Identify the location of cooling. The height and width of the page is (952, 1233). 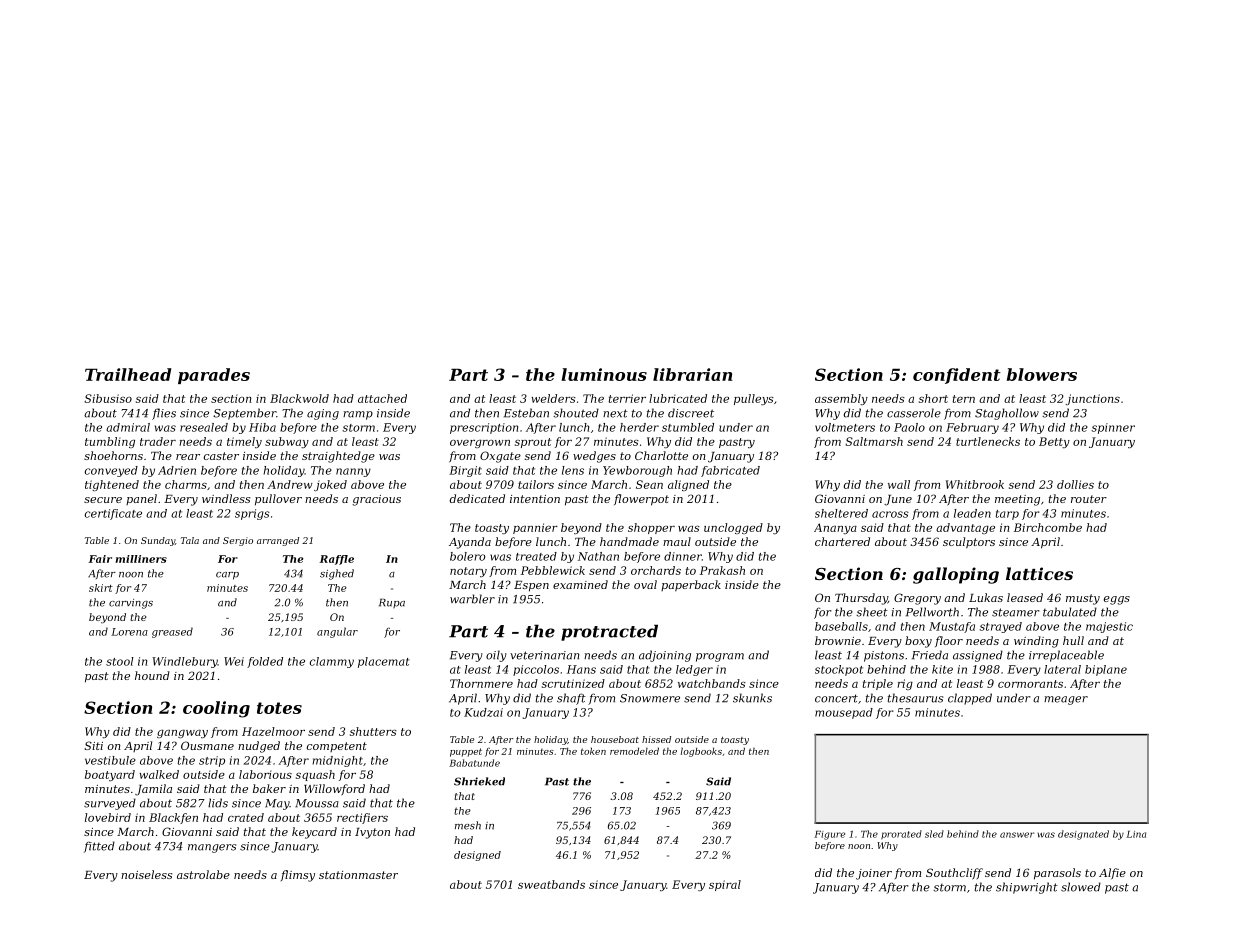
(216, 709).
